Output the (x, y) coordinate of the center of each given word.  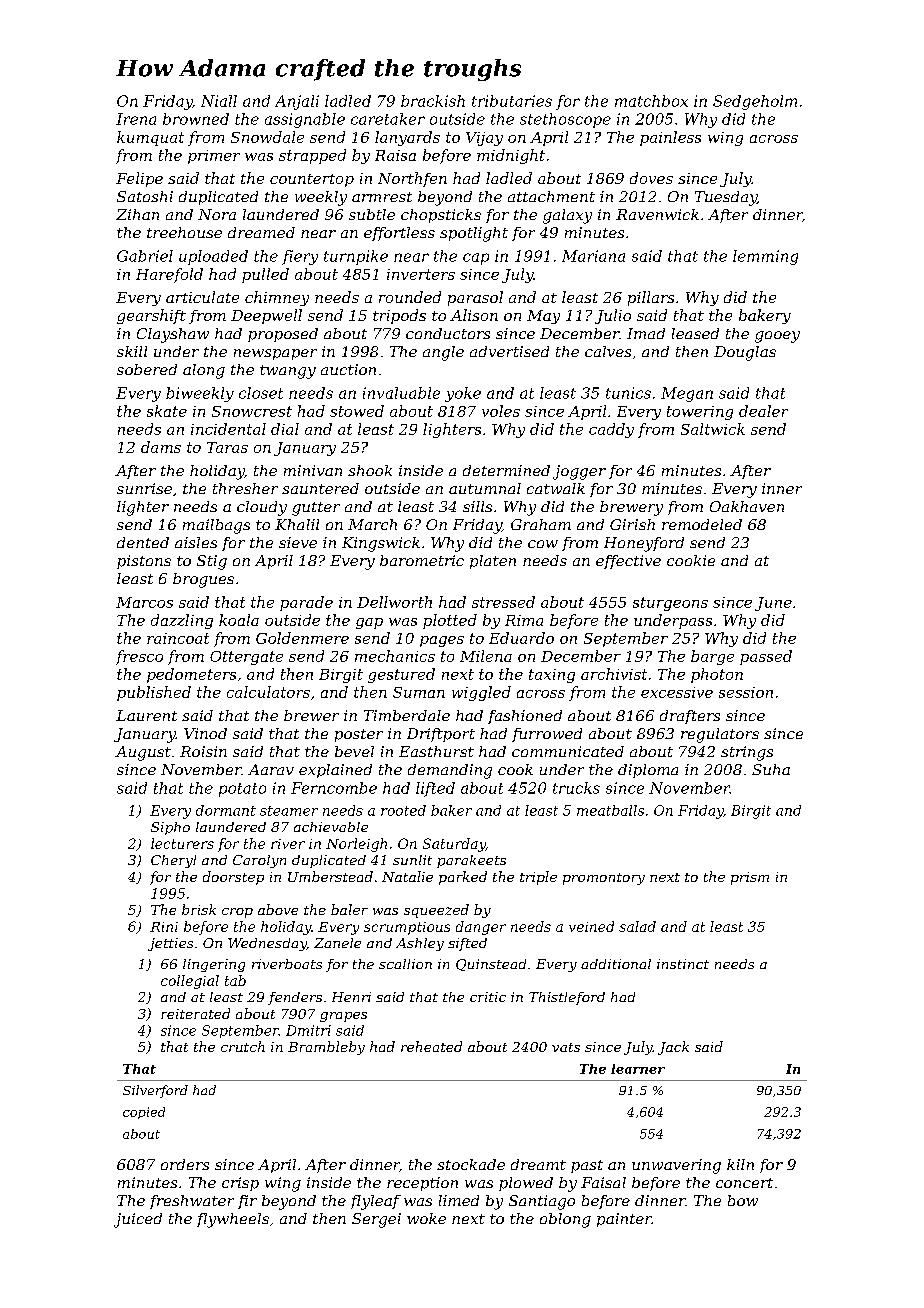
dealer (763, 411)
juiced (138, 1220)
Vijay (484, 139)
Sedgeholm (755, 102)
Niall (219, 101)
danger (481, 928)
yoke (463, 394)
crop (237, 913)
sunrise (144, 488)
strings (747, 753)
